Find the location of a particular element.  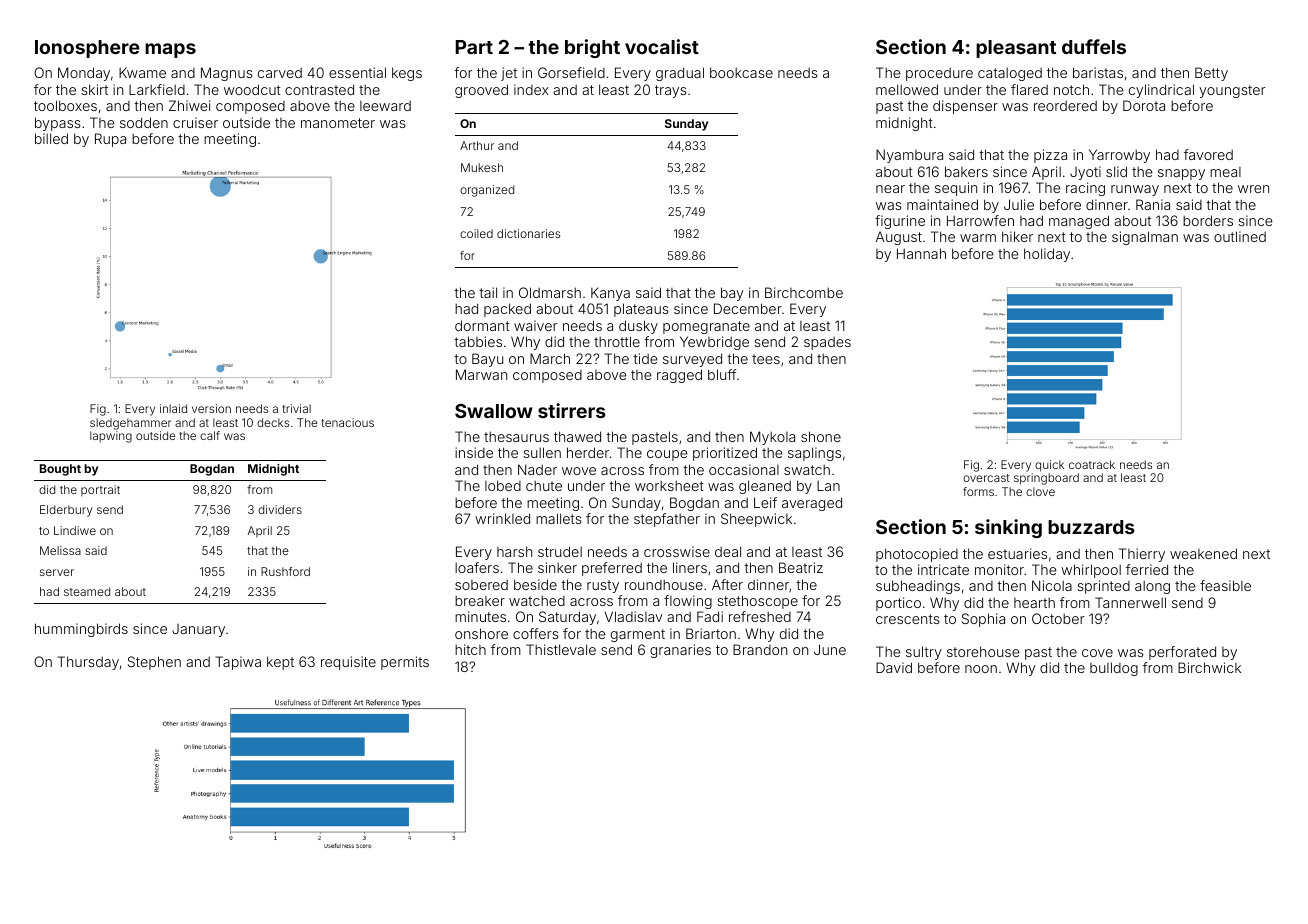

quick is located at coordinates (1049, 466).
